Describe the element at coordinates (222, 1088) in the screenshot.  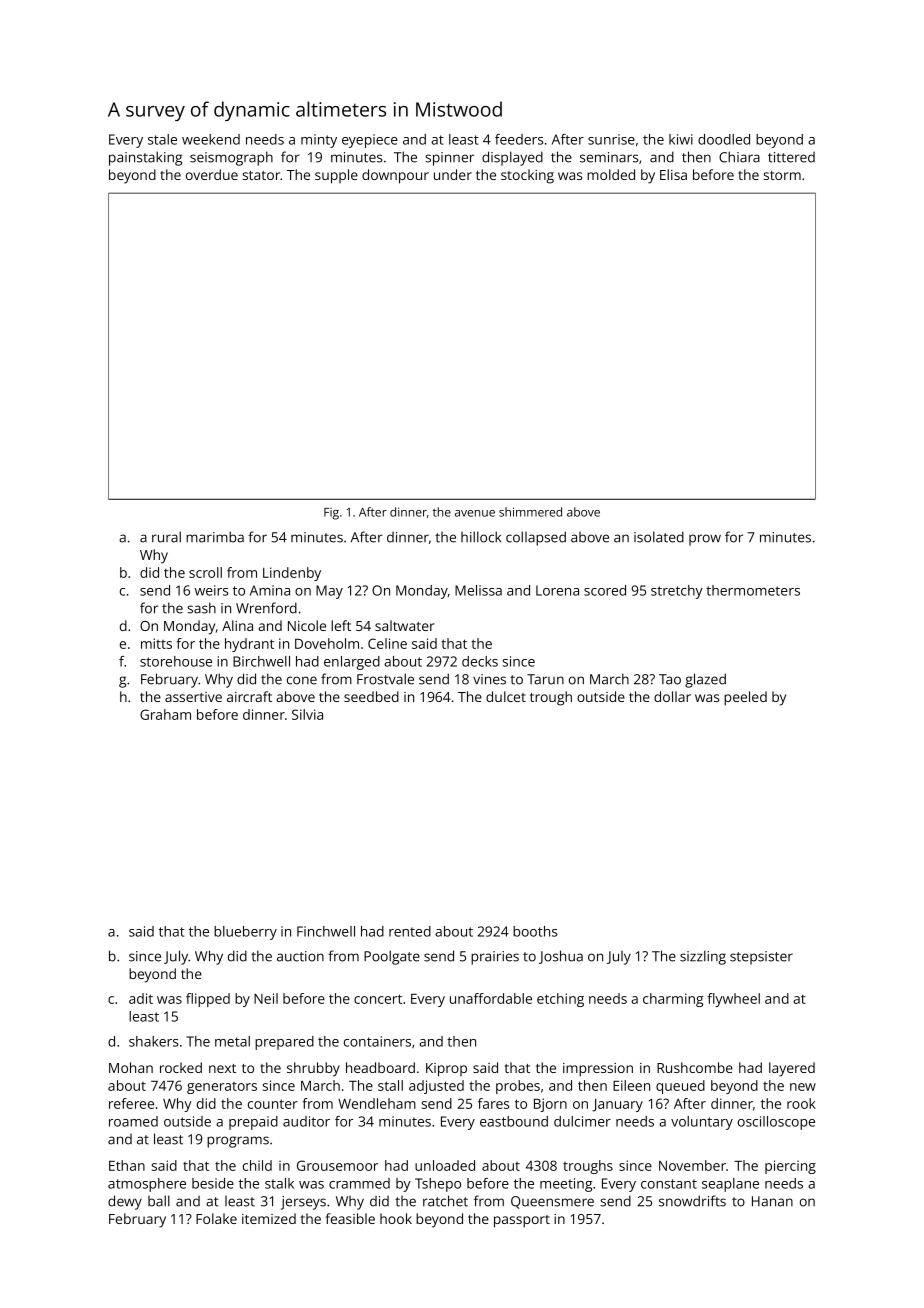
I see `generators` at that location.
